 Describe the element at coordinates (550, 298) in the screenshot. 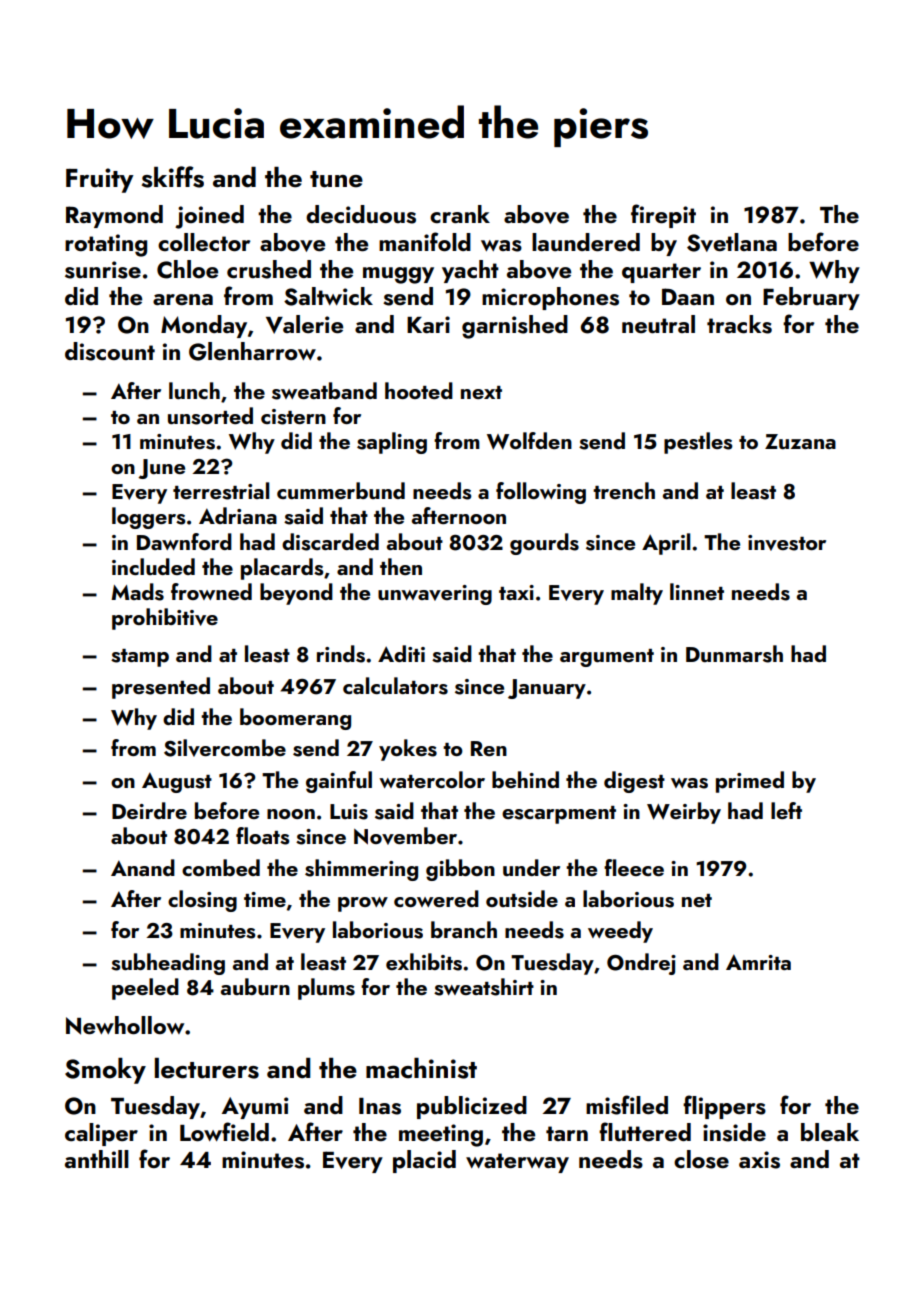

I see `microphones` at that location.
